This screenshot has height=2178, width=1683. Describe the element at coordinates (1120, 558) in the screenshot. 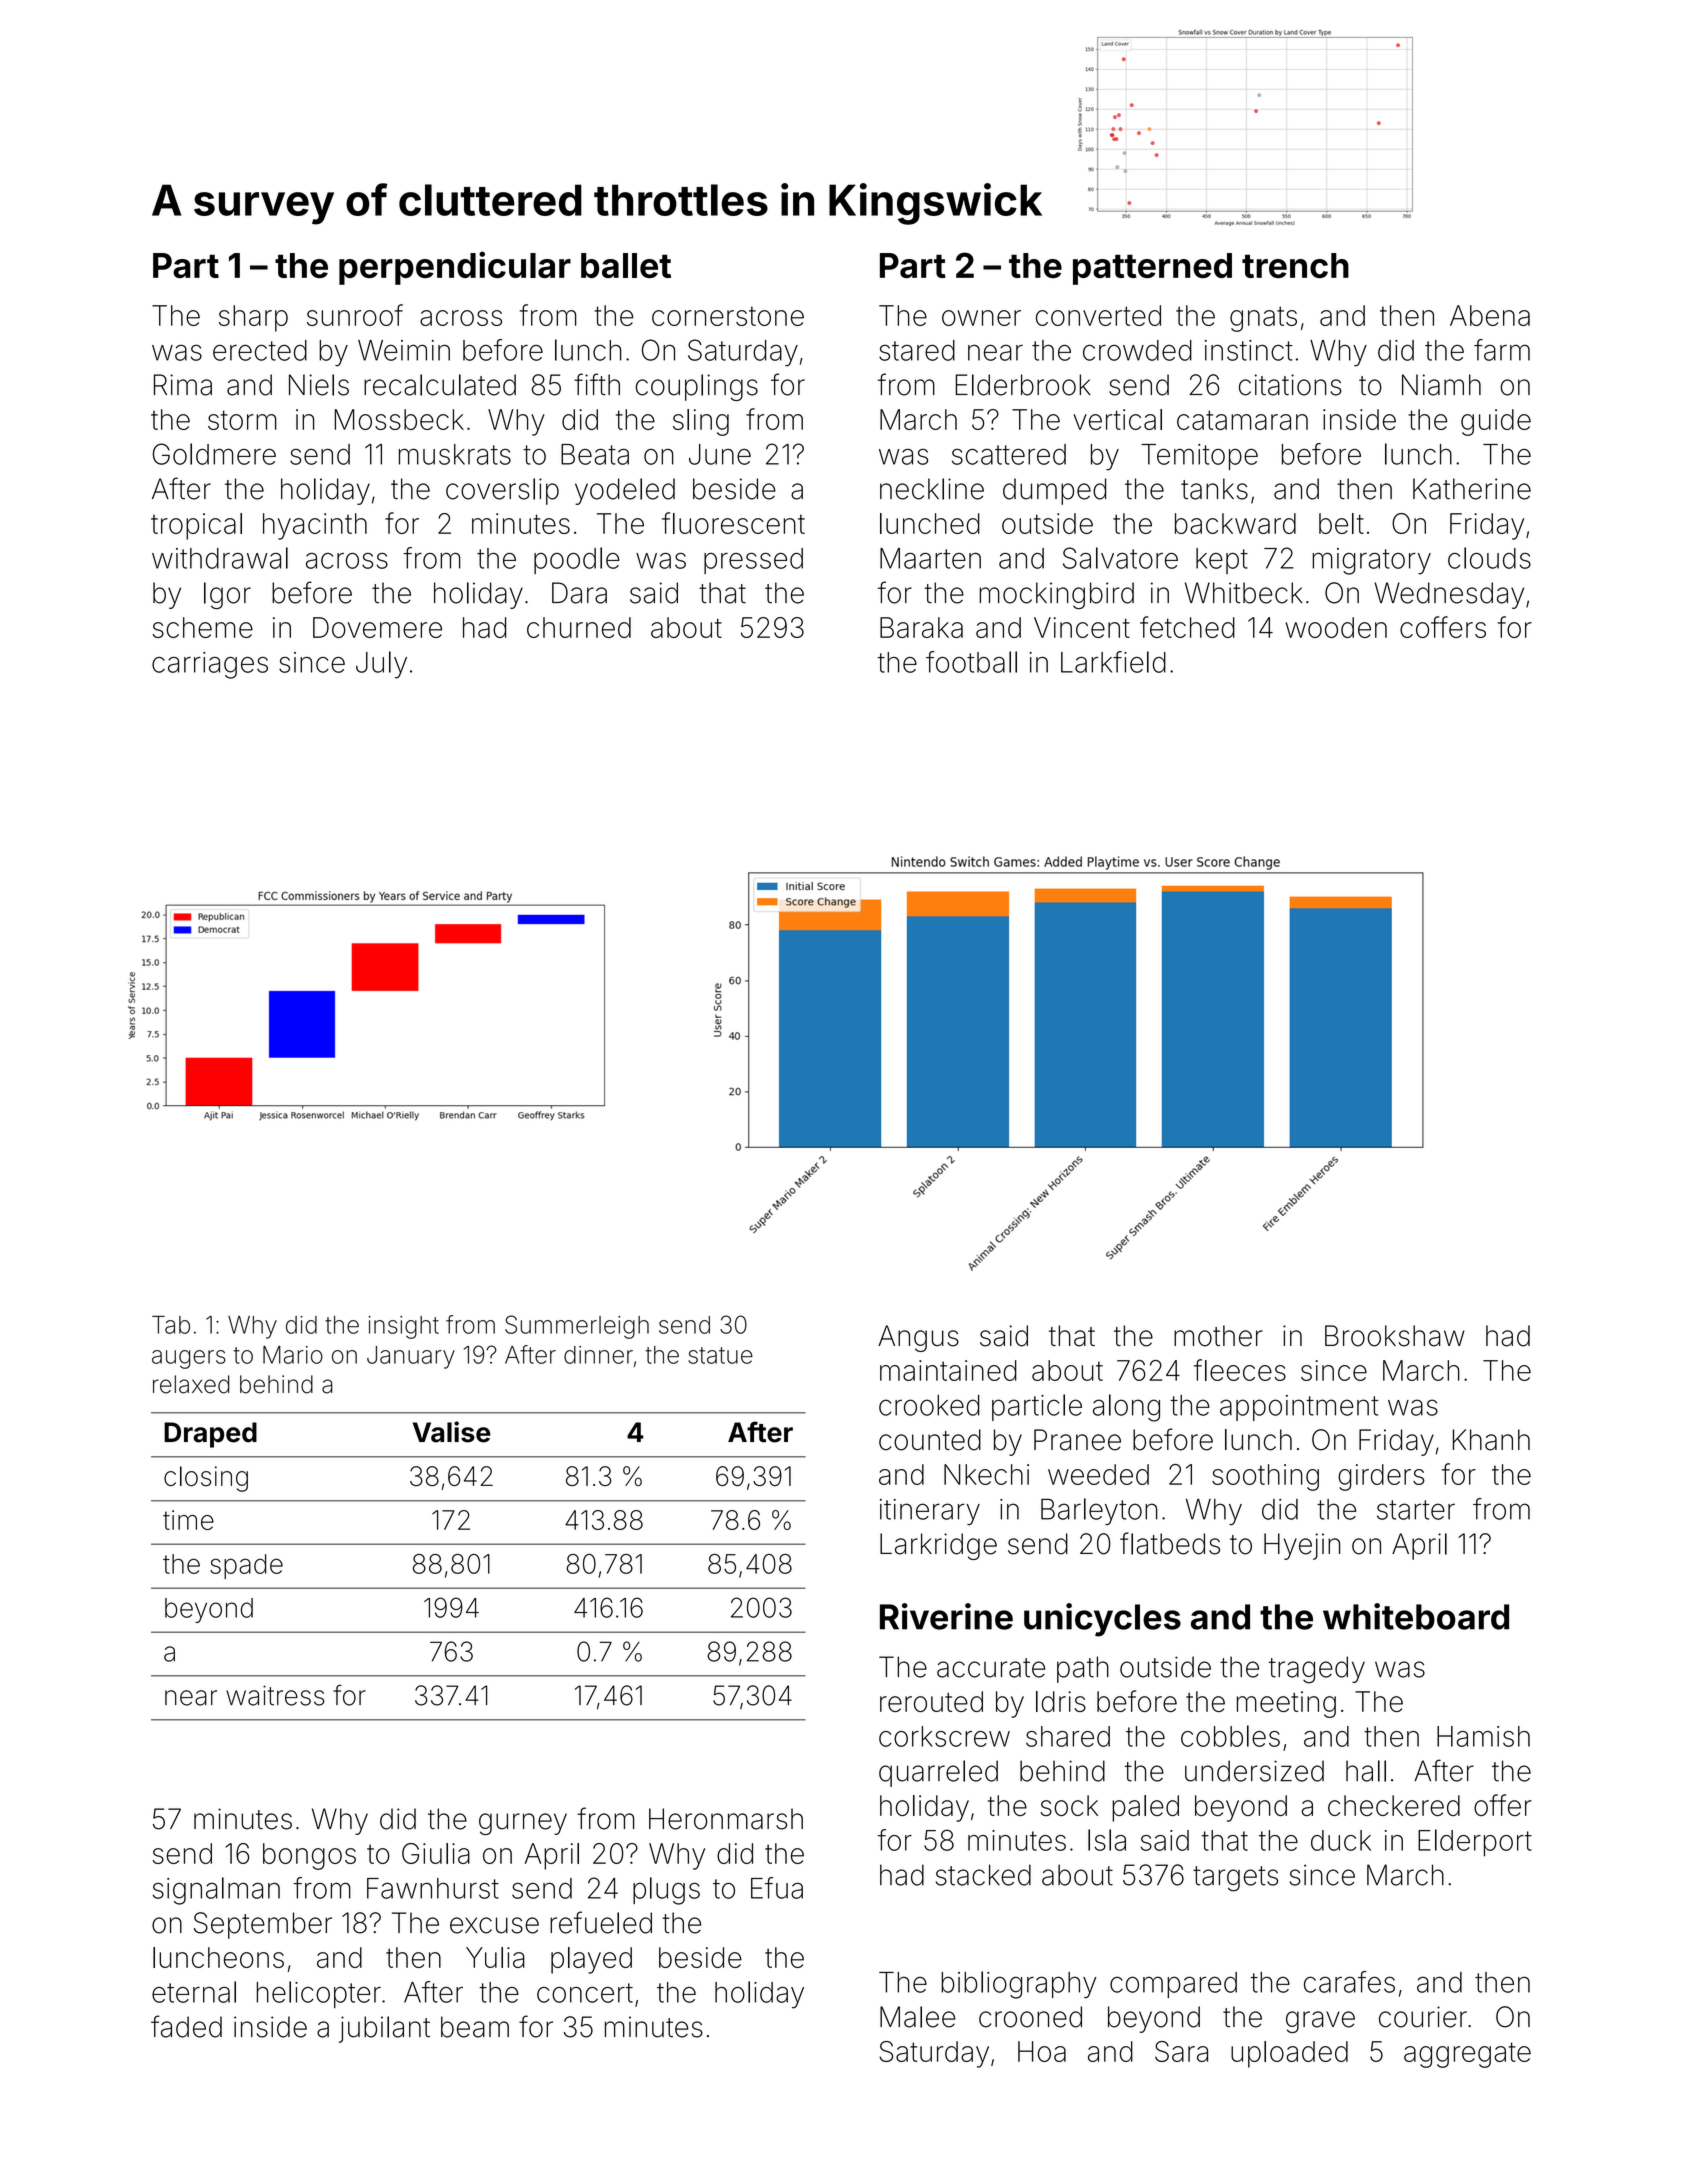

I see `Salvatore` at that location.
